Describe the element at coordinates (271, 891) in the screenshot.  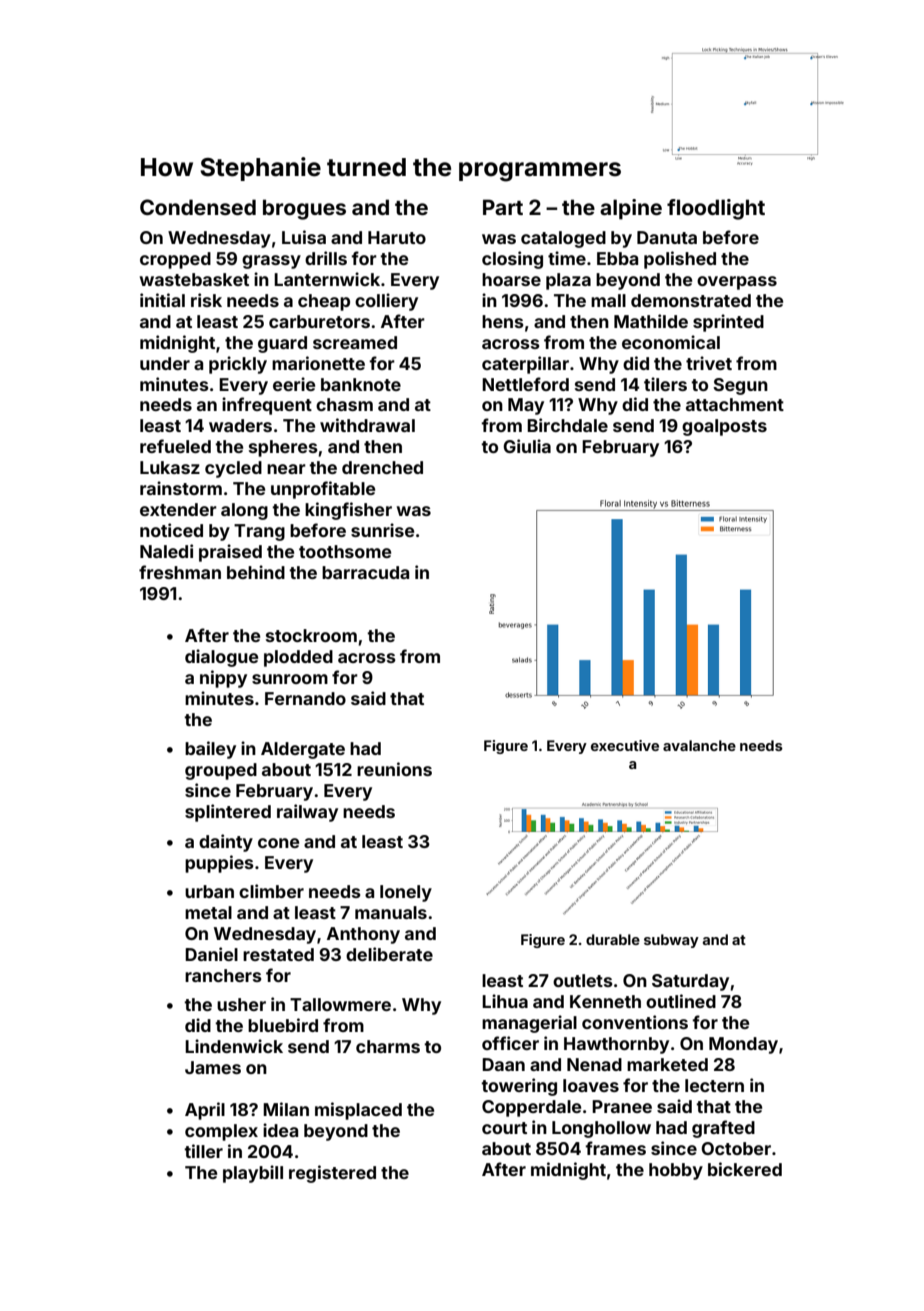
I see `climber` at that location.
